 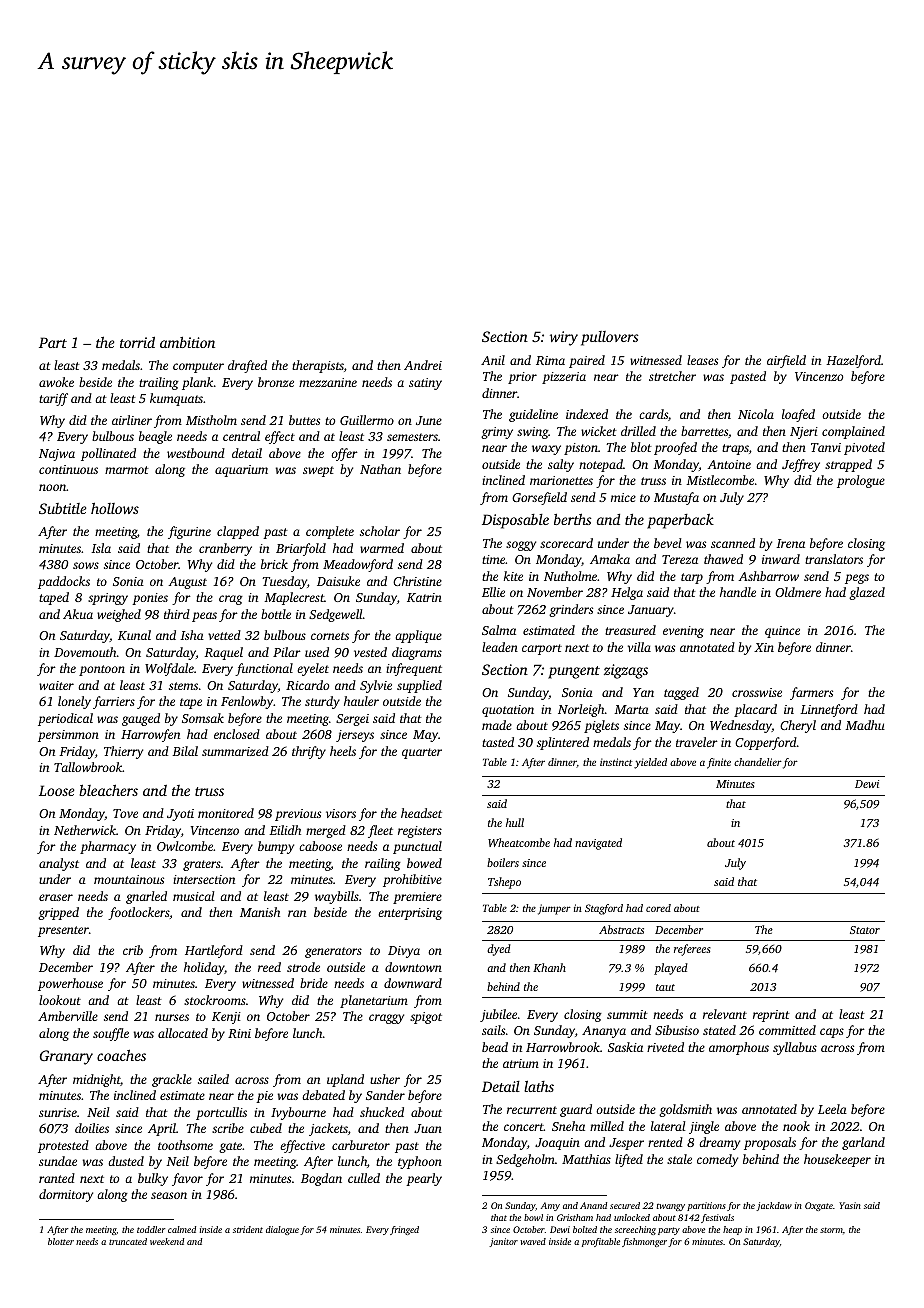 What do you see at coordinates (139, 913) in the screenshot?
I see `footlockers` at bounding box center [139, 913].
